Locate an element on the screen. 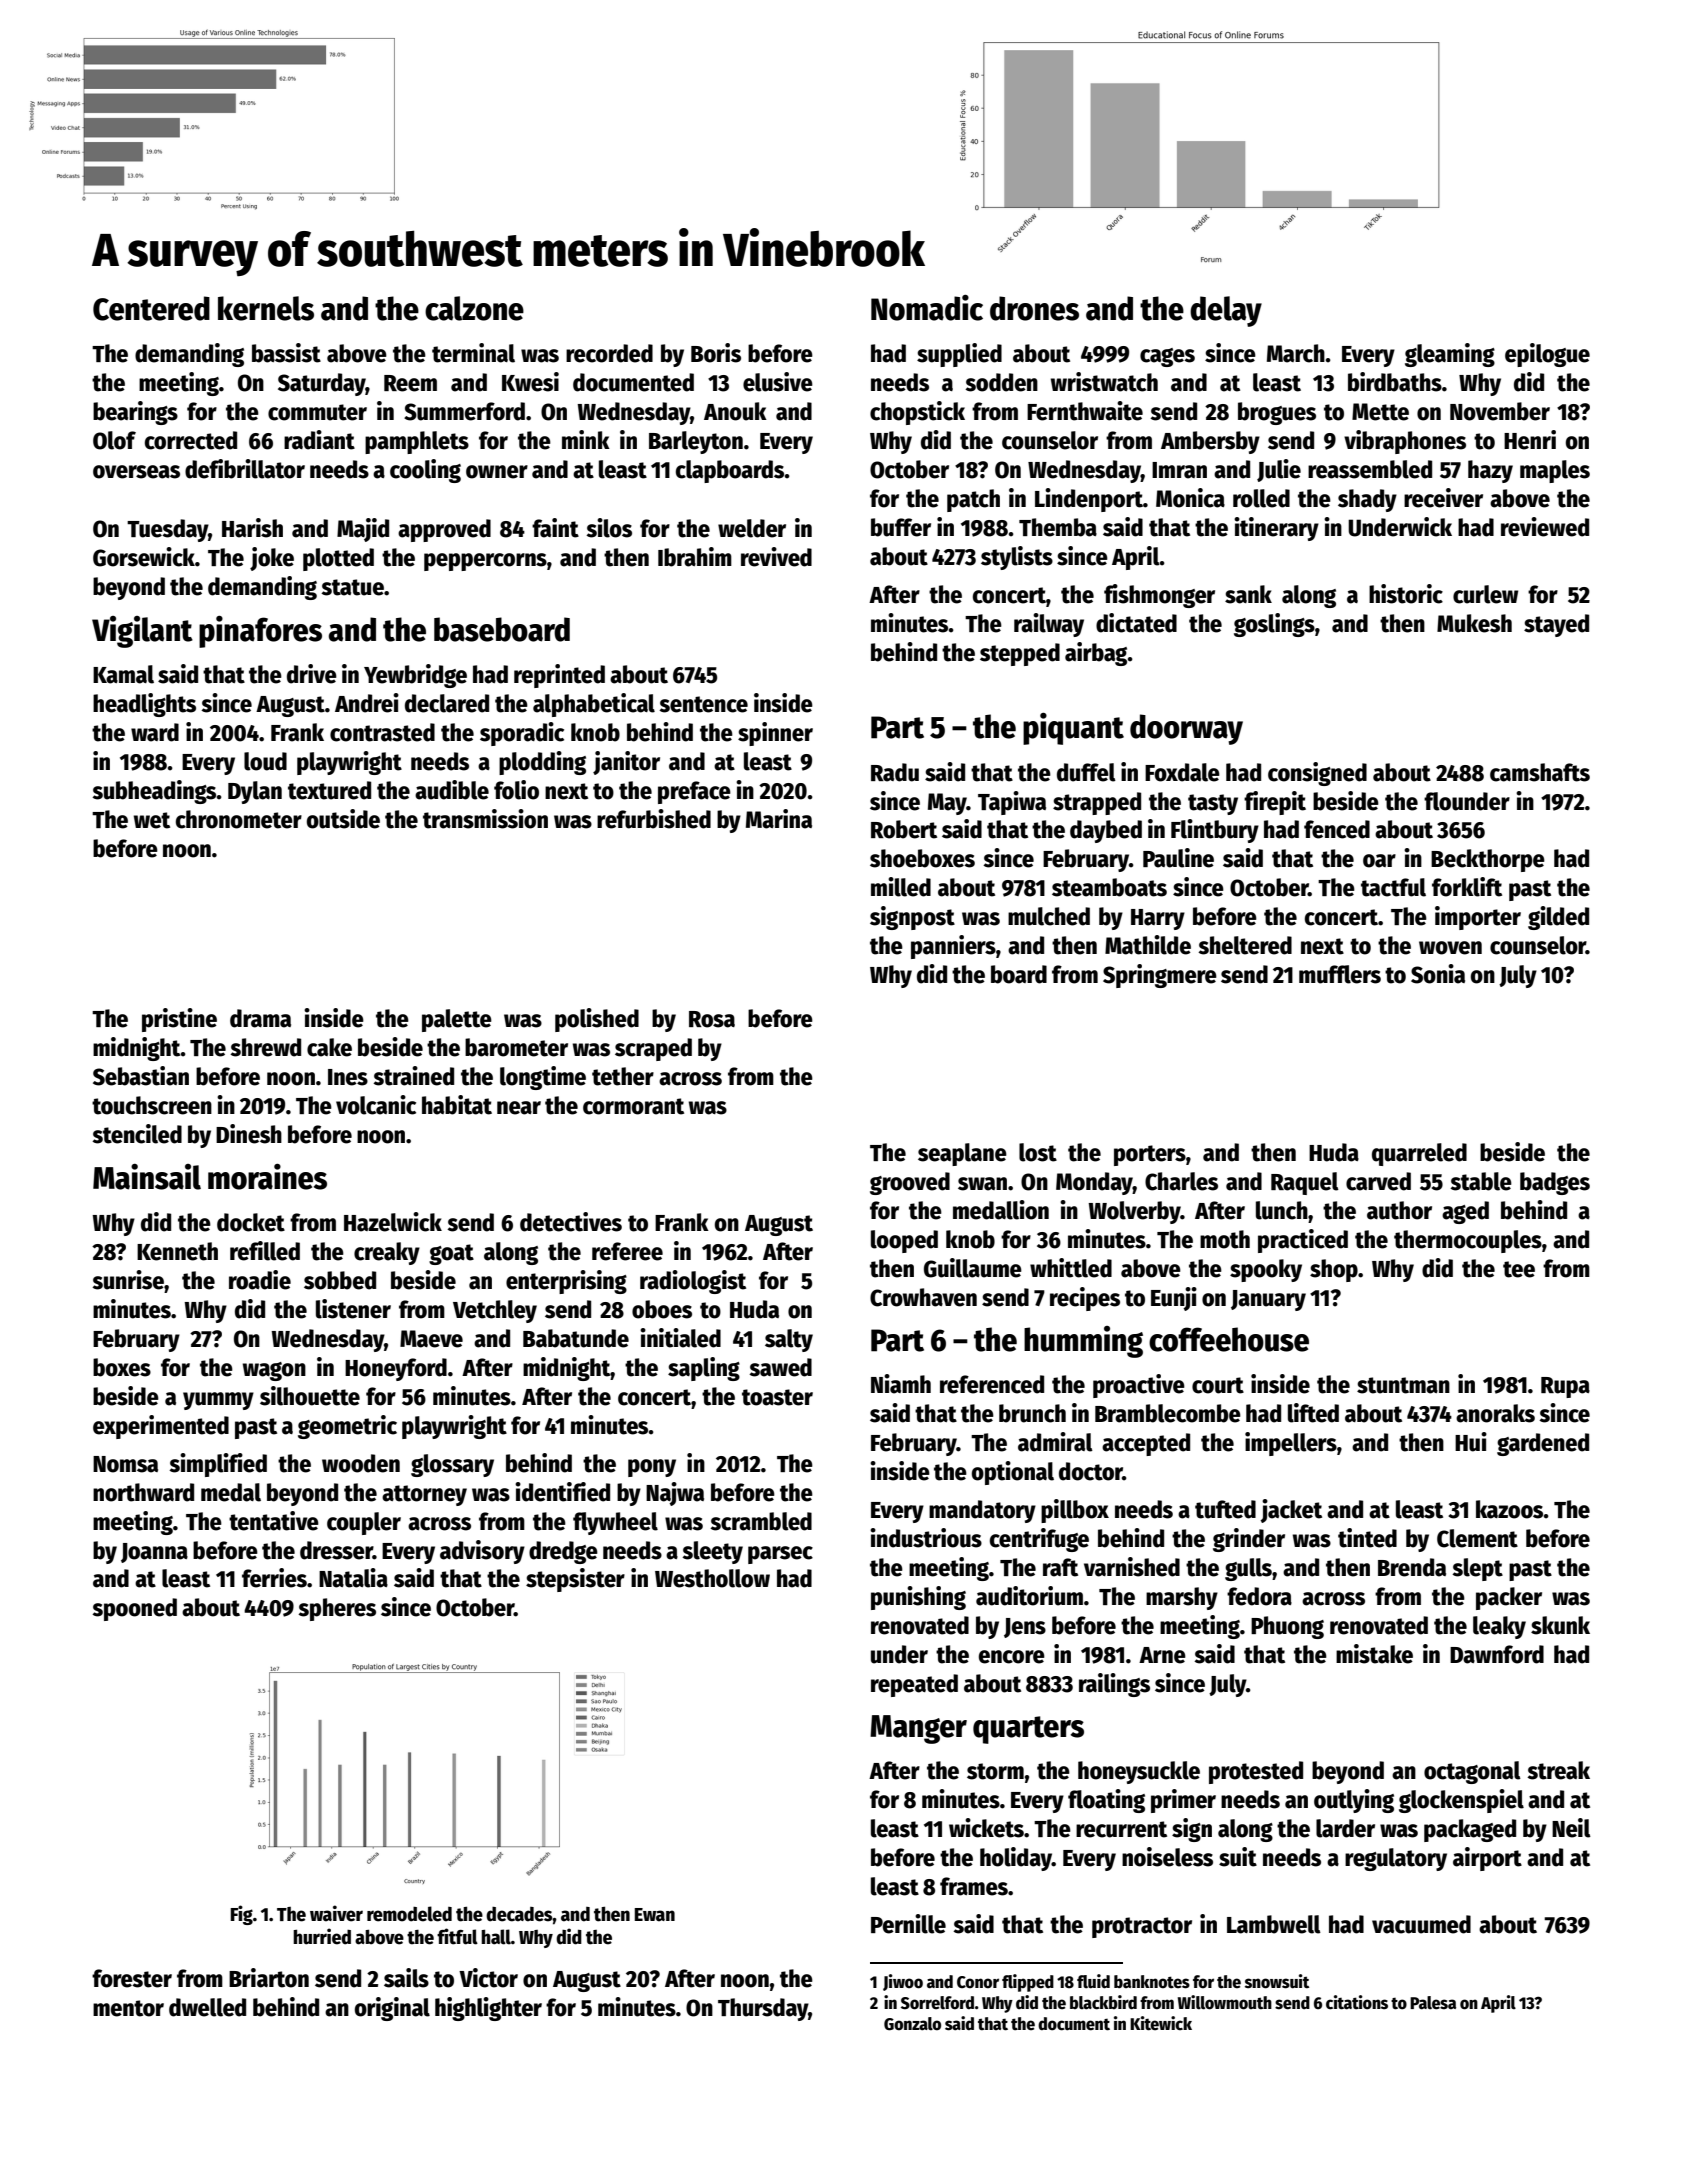 This screenshot has width=1683, height=2178. statue is located at coordinates (352, 587).
